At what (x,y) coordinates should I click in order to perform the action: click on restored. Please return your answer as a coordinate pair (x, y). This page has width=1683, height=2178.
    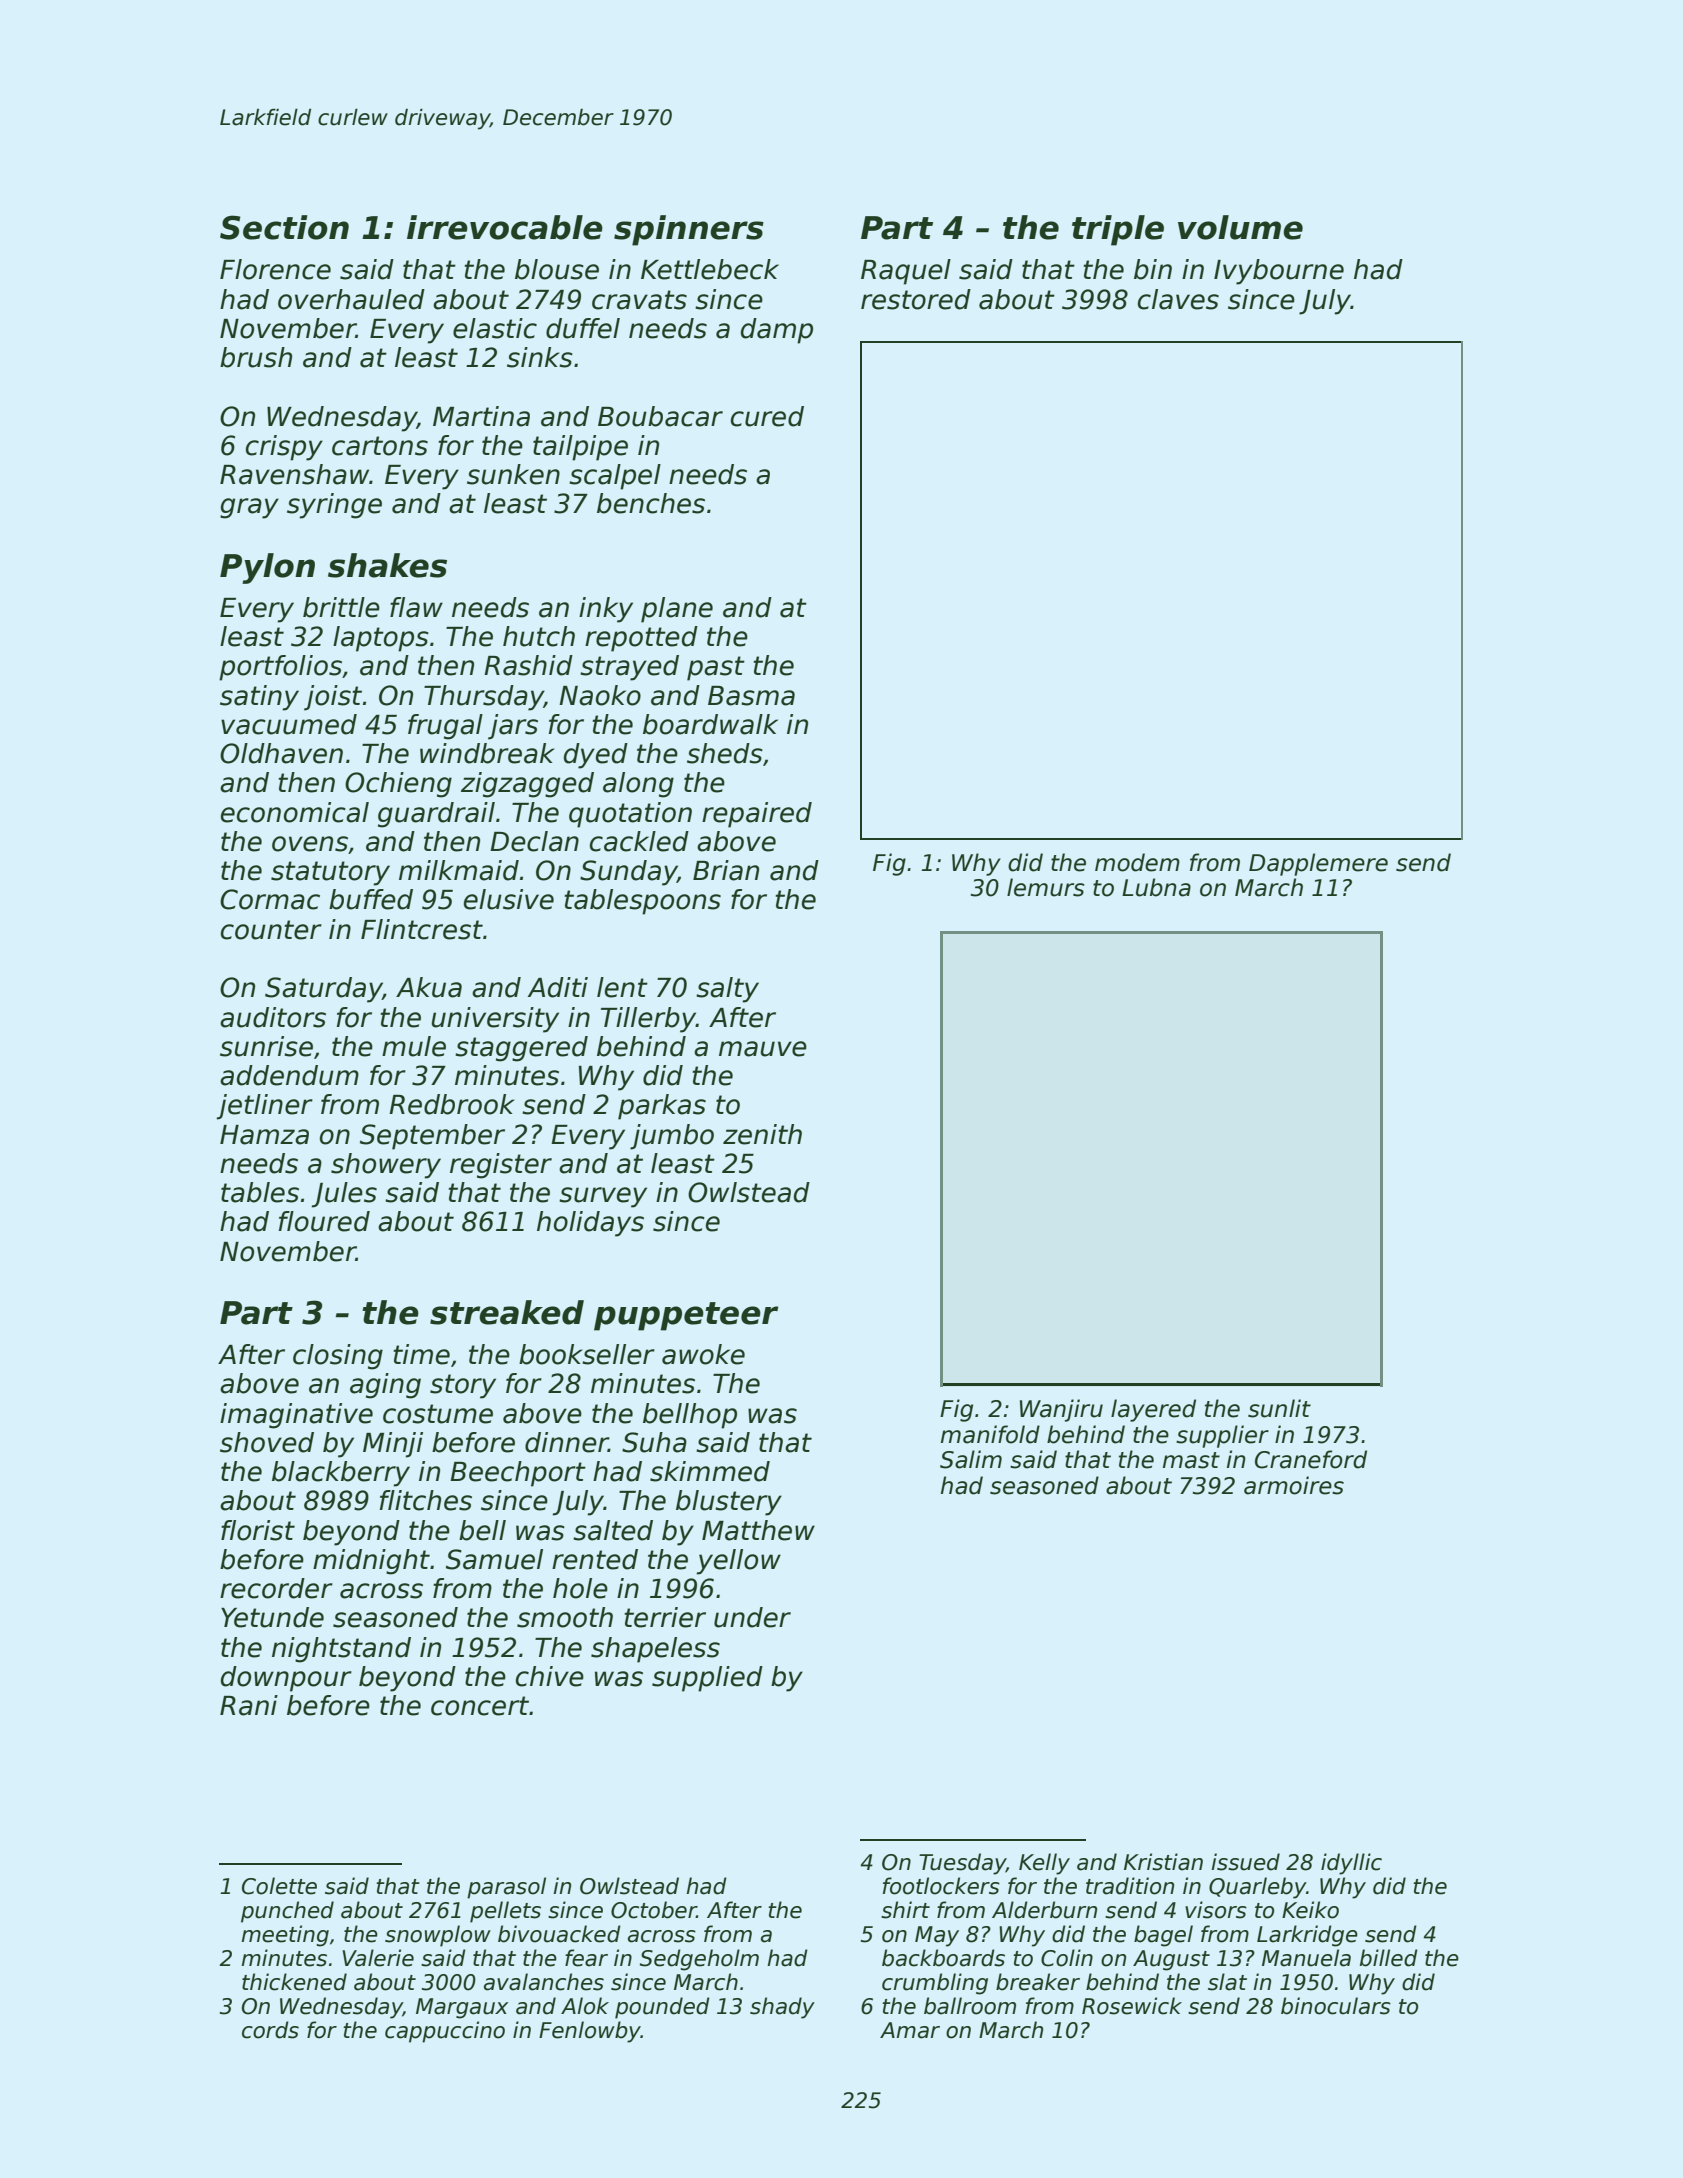
    Looking at the image, I should click on (916, 299).
